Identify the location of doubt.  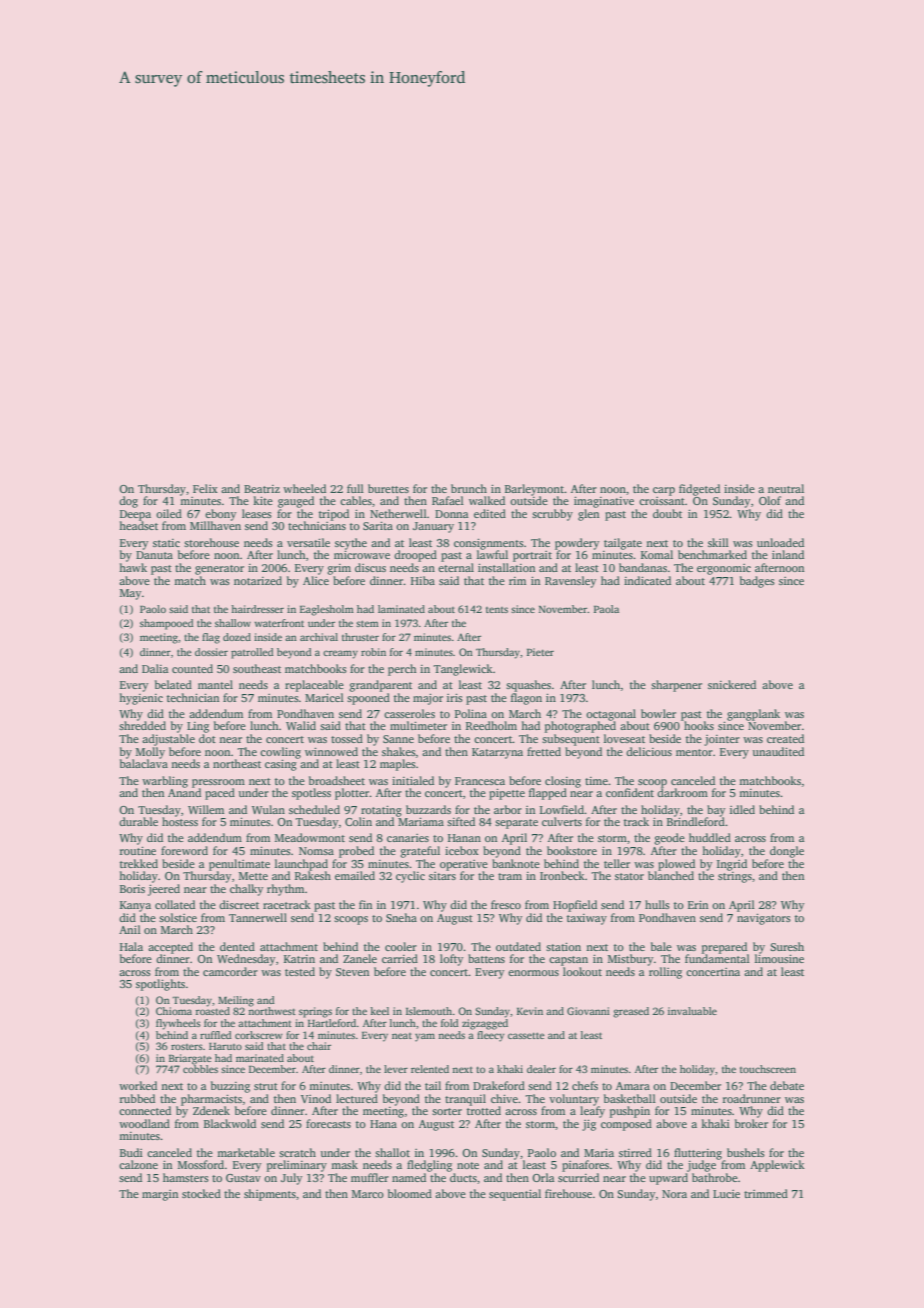
(667, 513).
